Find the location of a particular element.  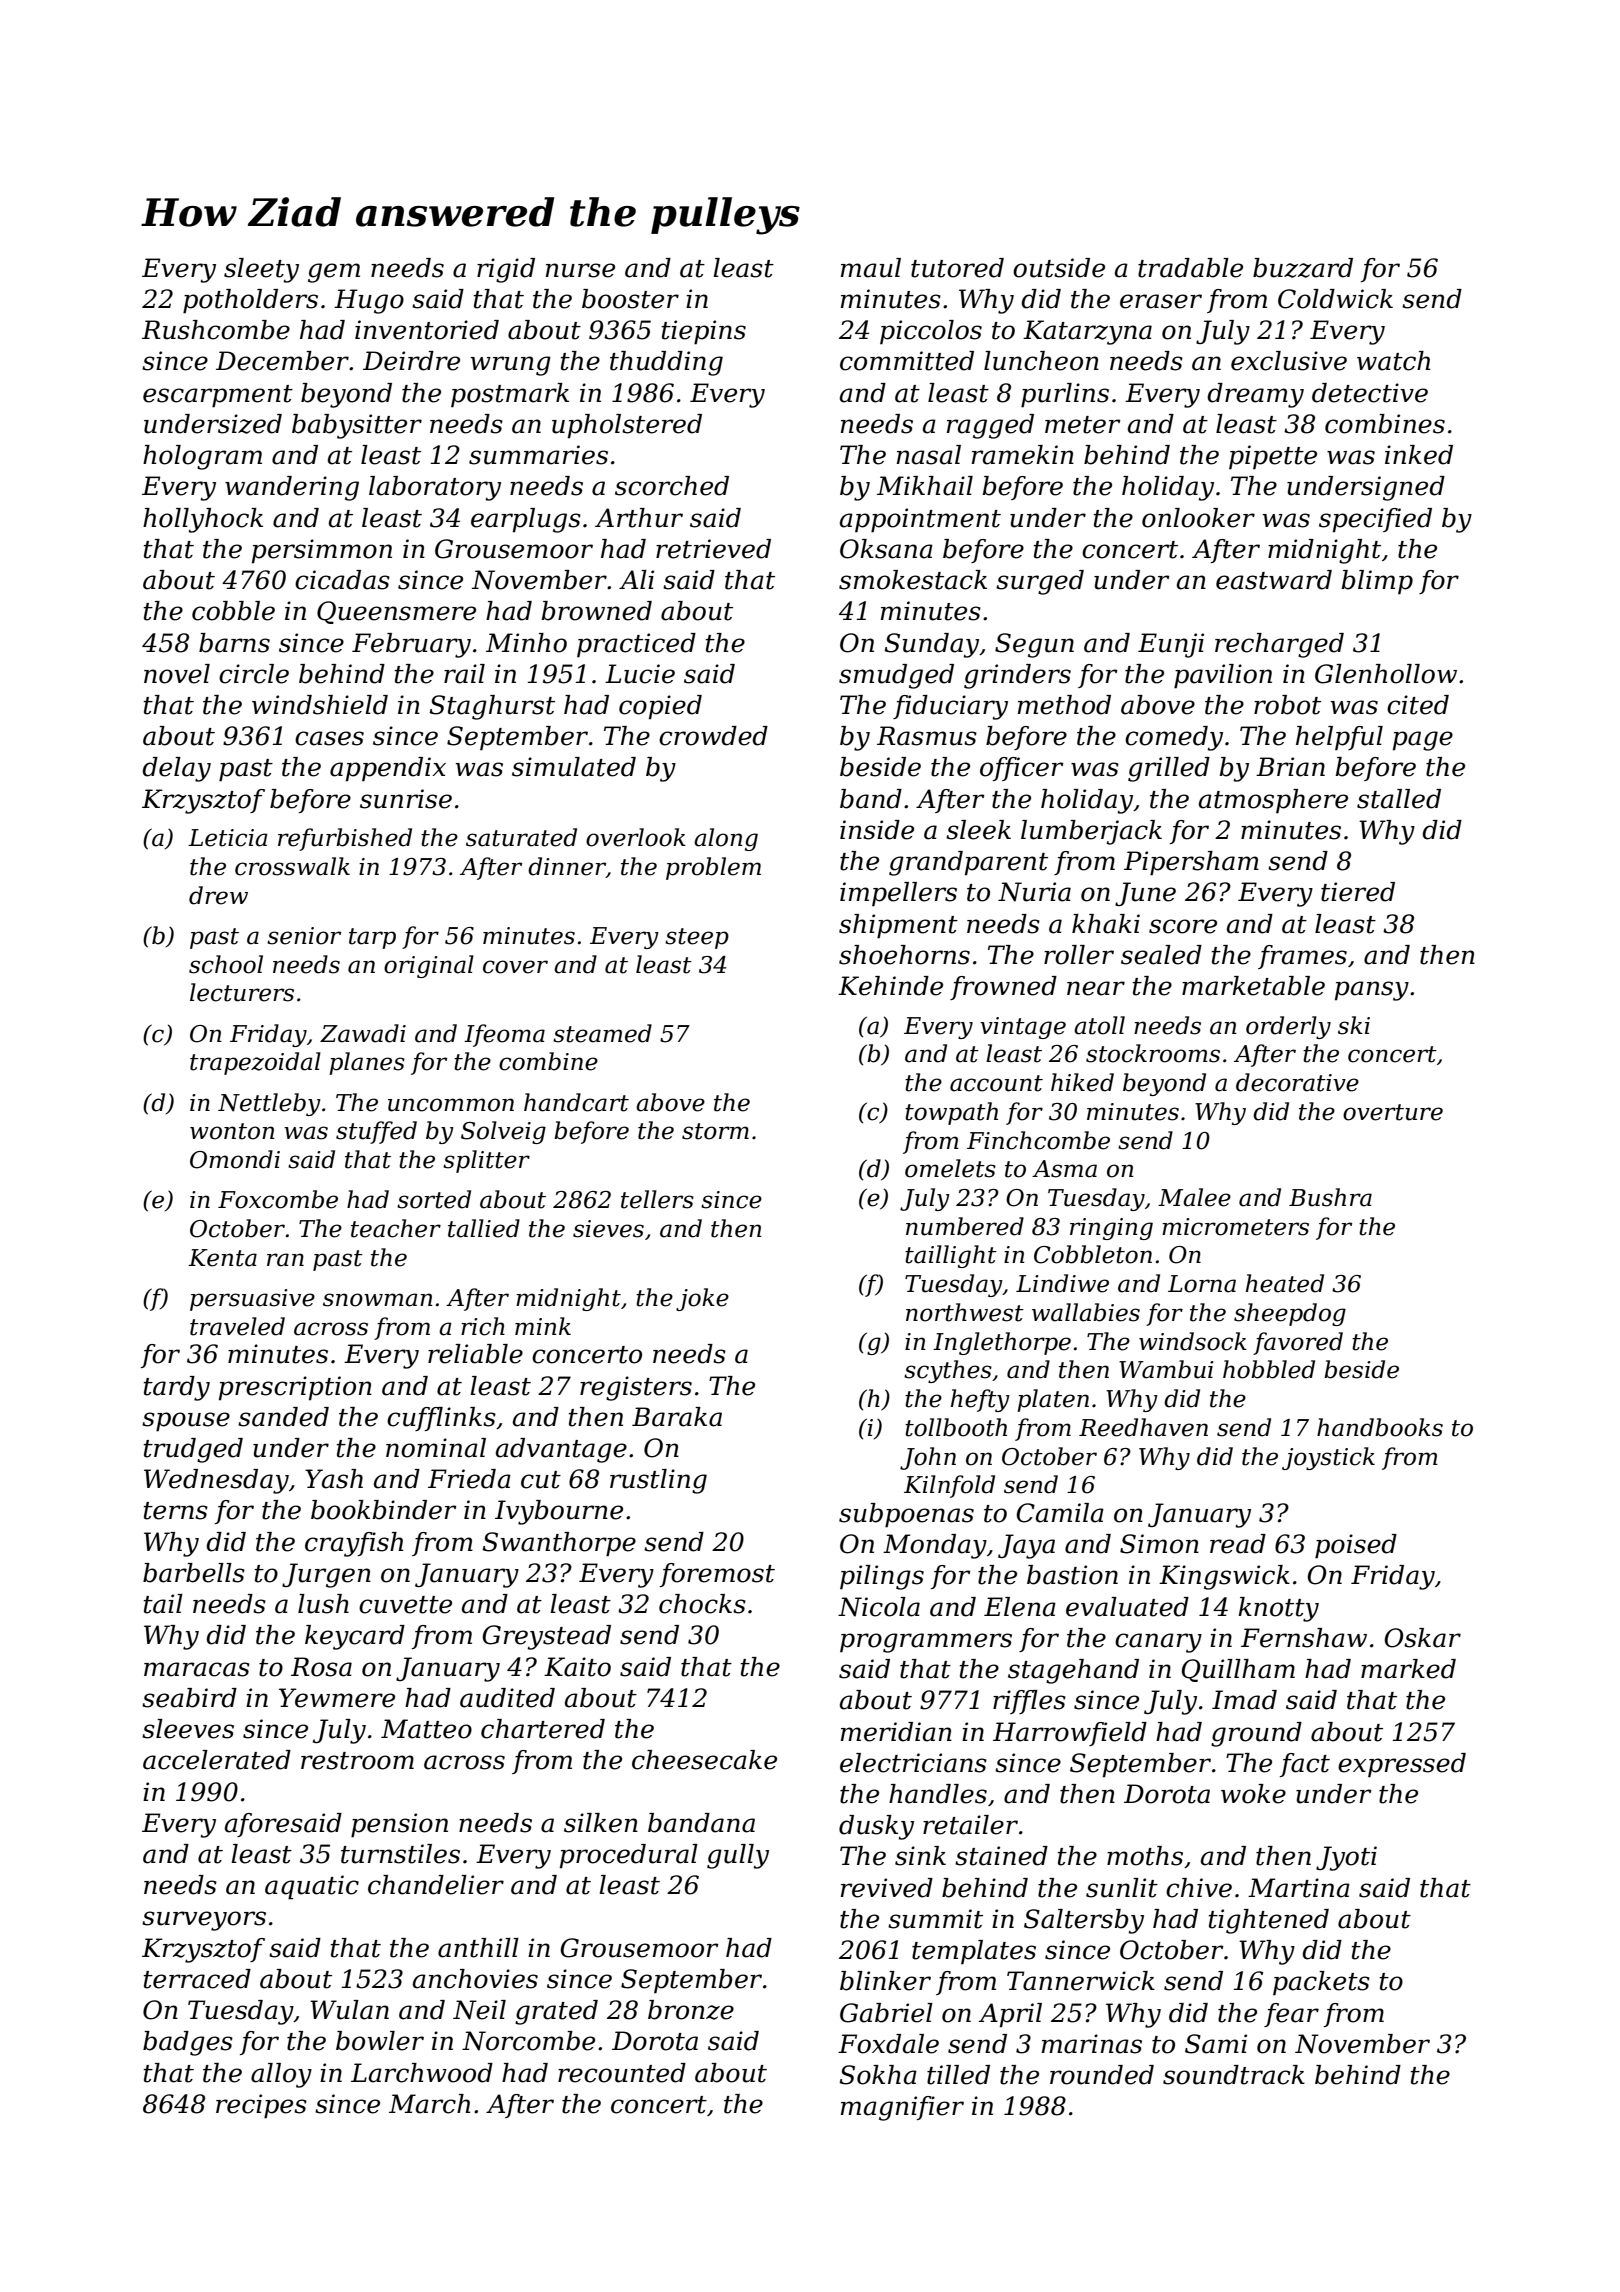

March is located at coordinates (429, 2104).
